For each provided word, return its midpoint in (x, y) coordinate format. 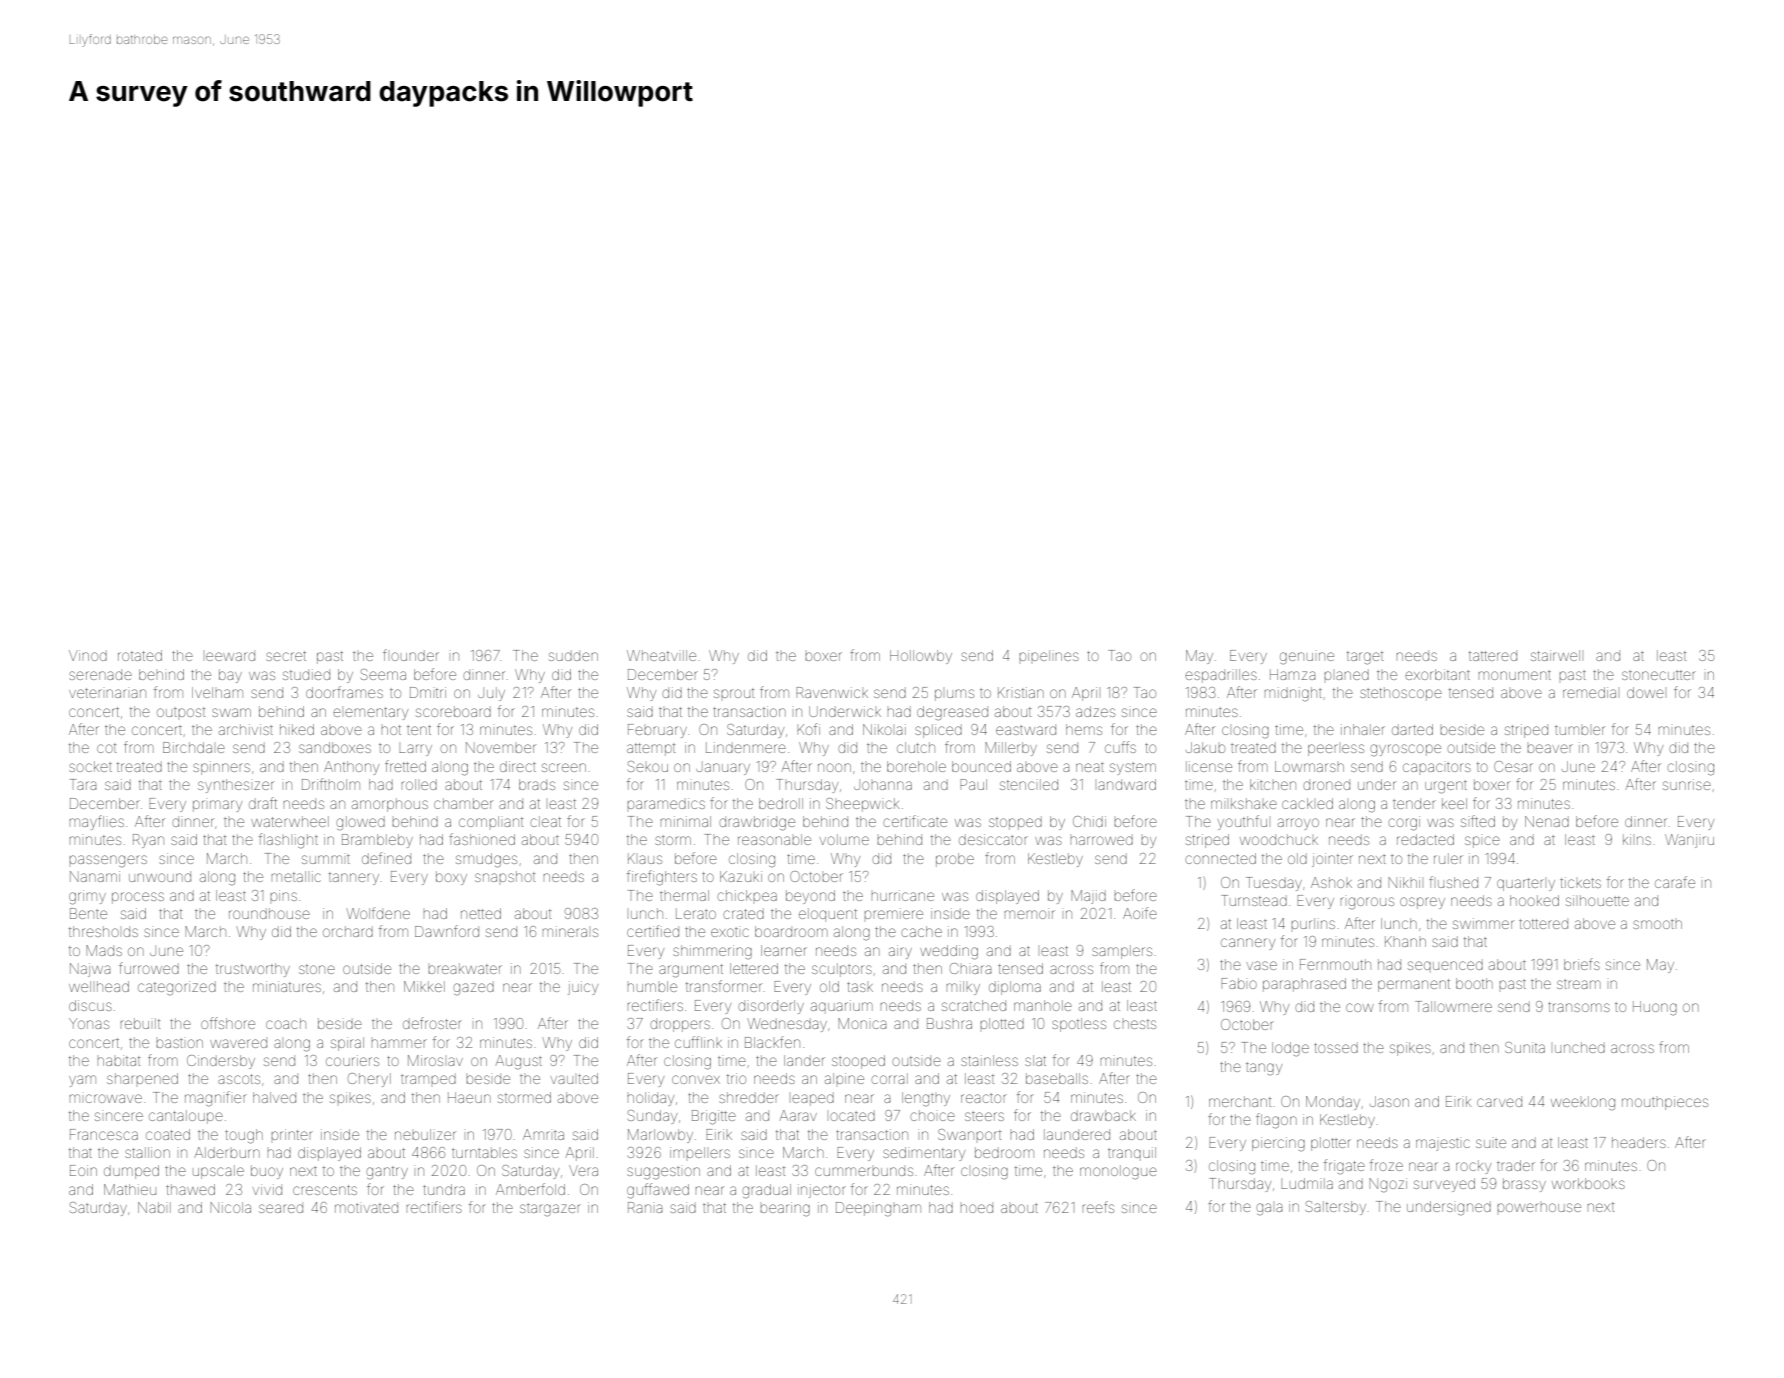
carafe (1675, 882)
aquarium (842, 1007)
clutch (916, 747)
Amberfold (530, 1189)
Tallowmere (1453, 1006)
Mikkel (424, 986)
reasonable (774, 839)
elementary (370, 713)
